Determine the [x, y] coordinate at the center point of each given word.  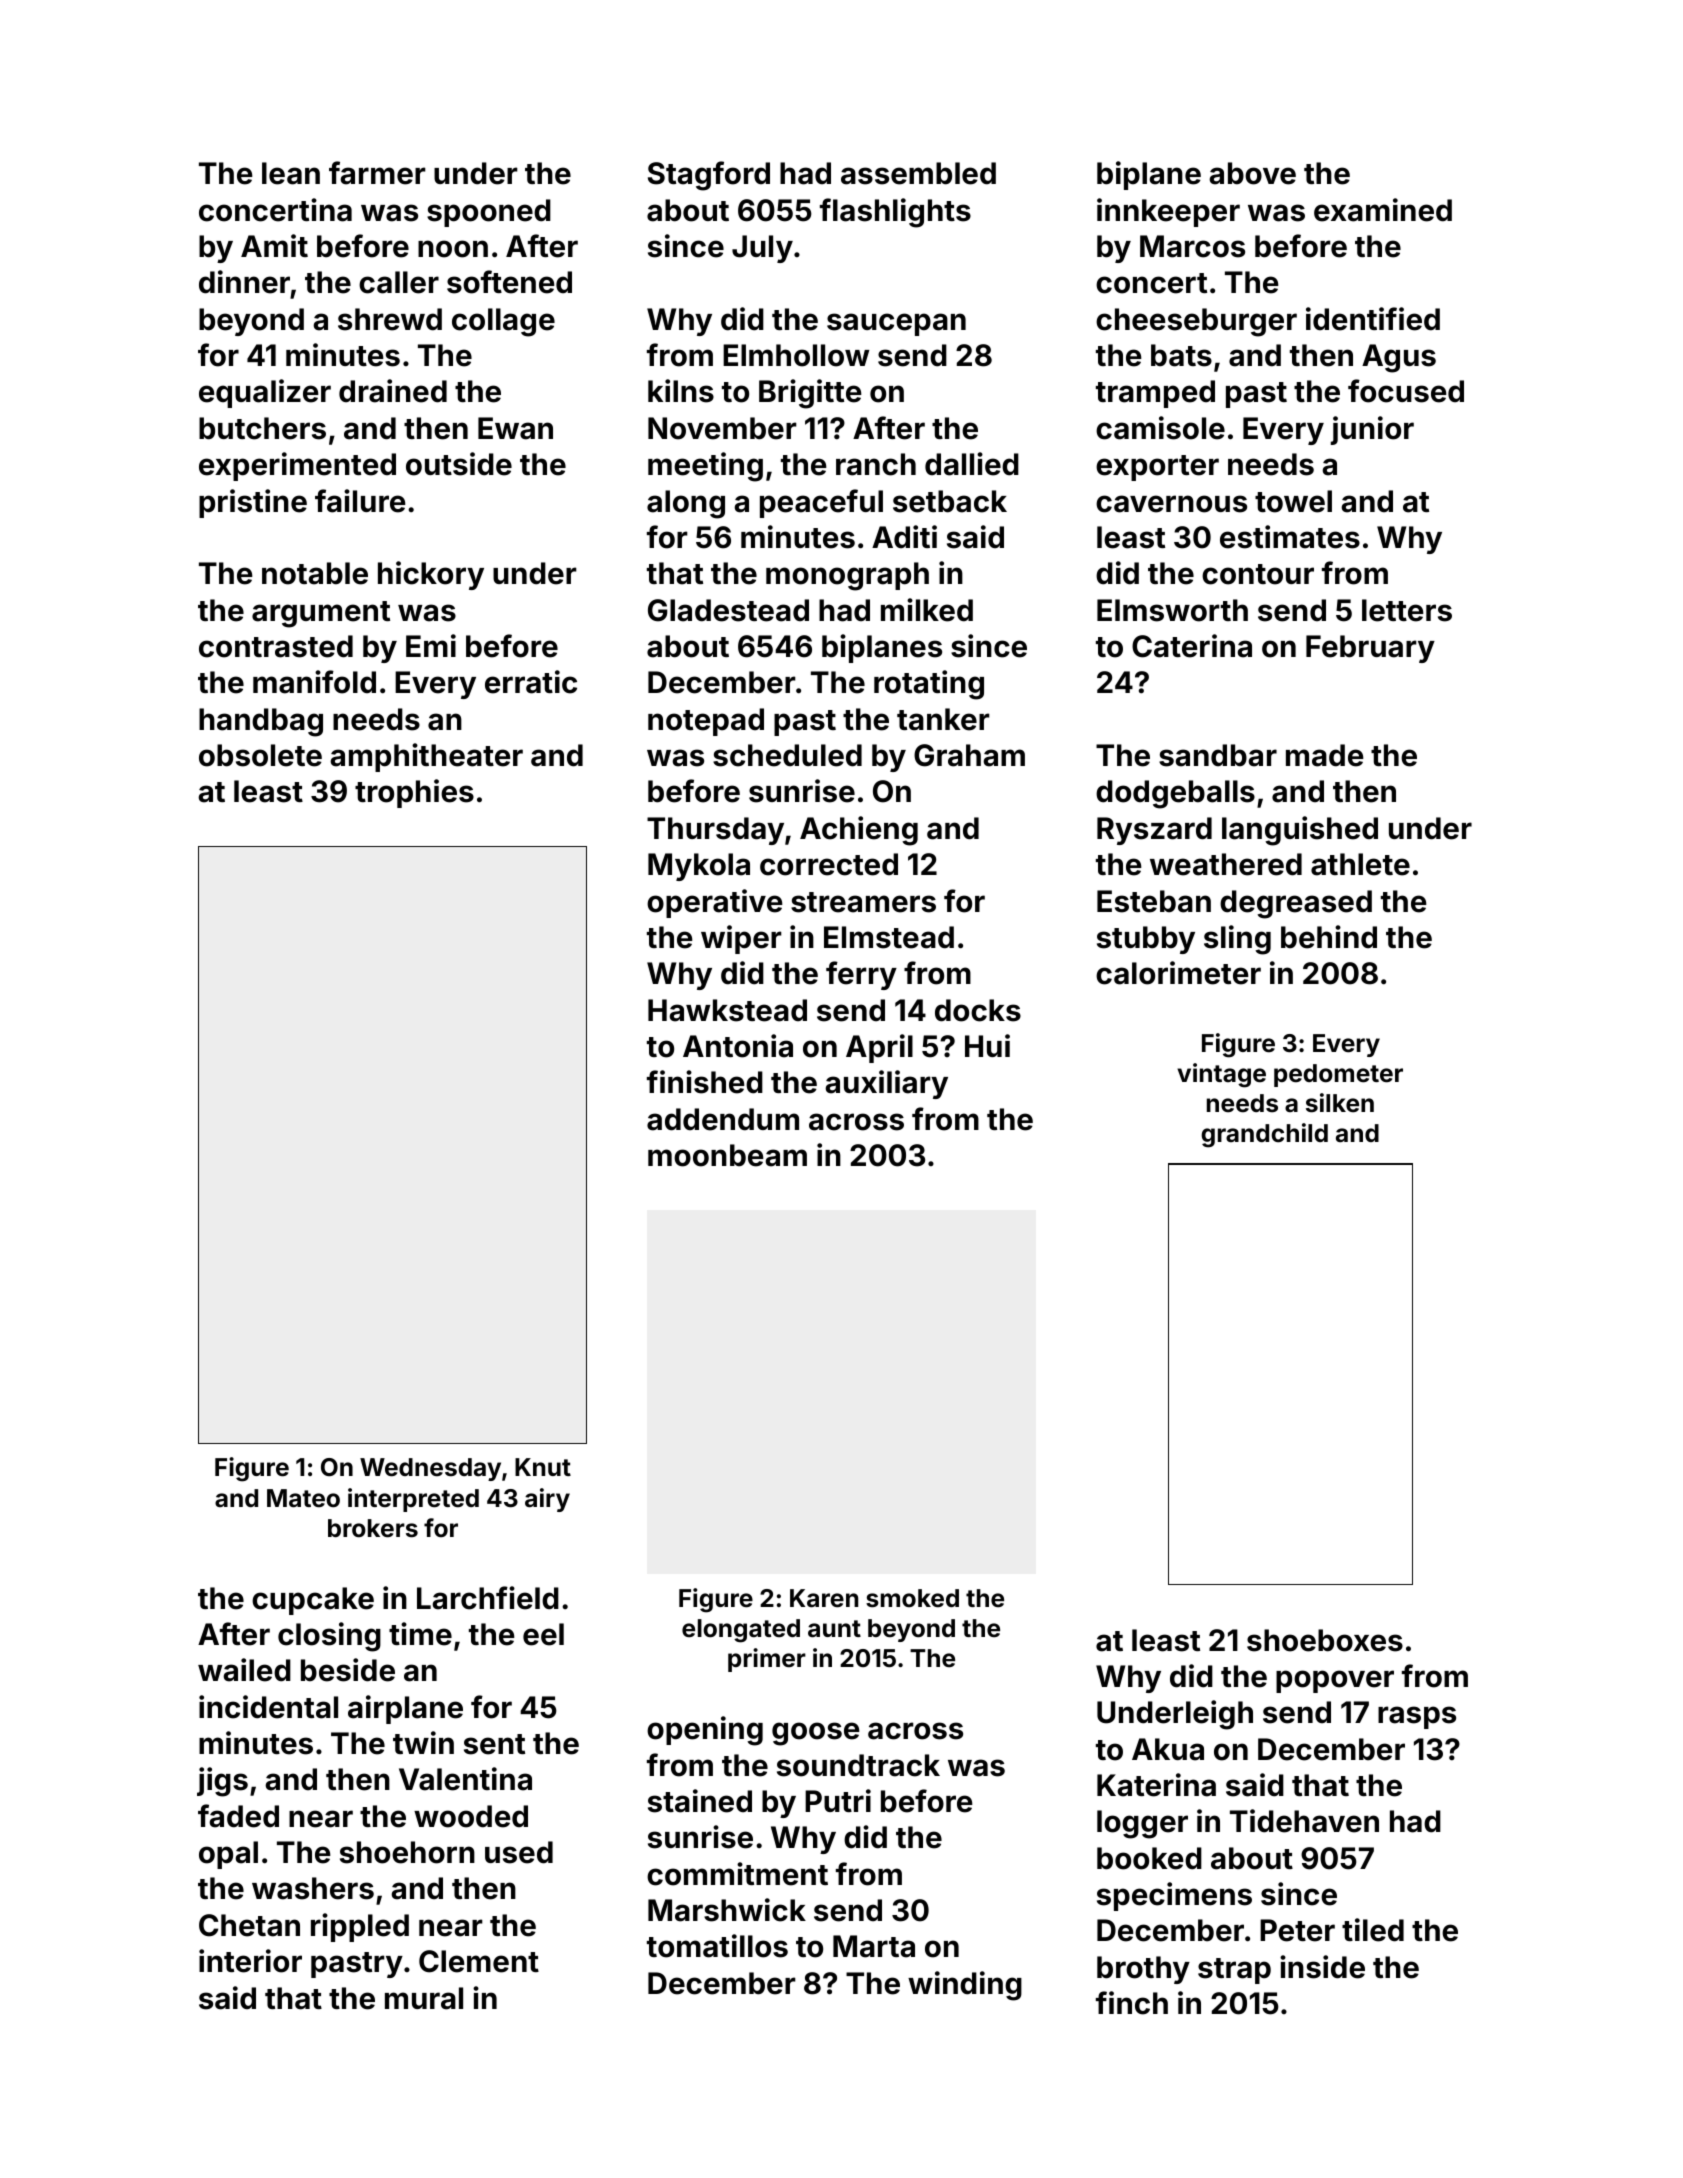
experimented [297, 466]
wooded [471, 1816]
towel [1293, 501]
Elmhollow [796, 355]
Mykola [699, 867]
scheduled [787, 755]
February [1370, 649]
